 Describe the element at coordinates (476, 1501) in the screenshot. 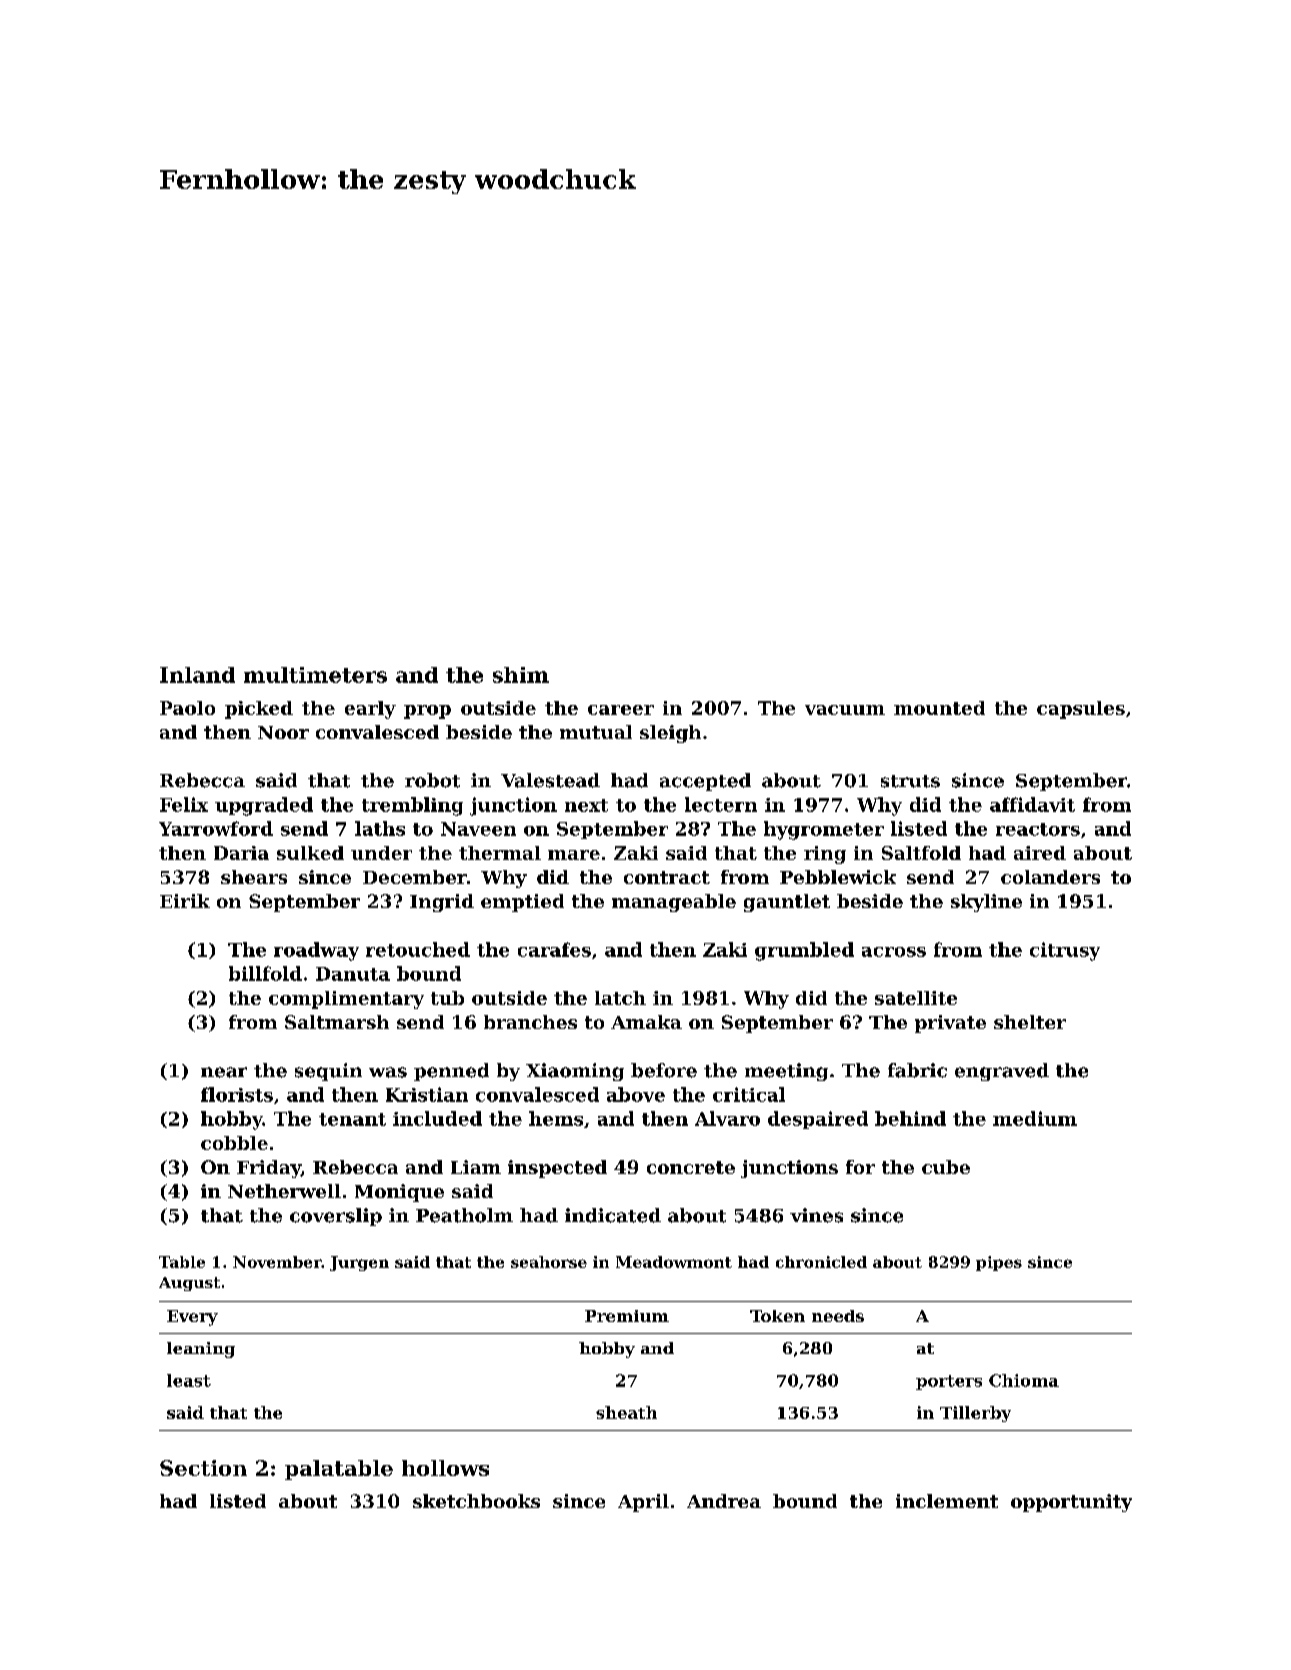

I see `sketchbooks` at that location.
